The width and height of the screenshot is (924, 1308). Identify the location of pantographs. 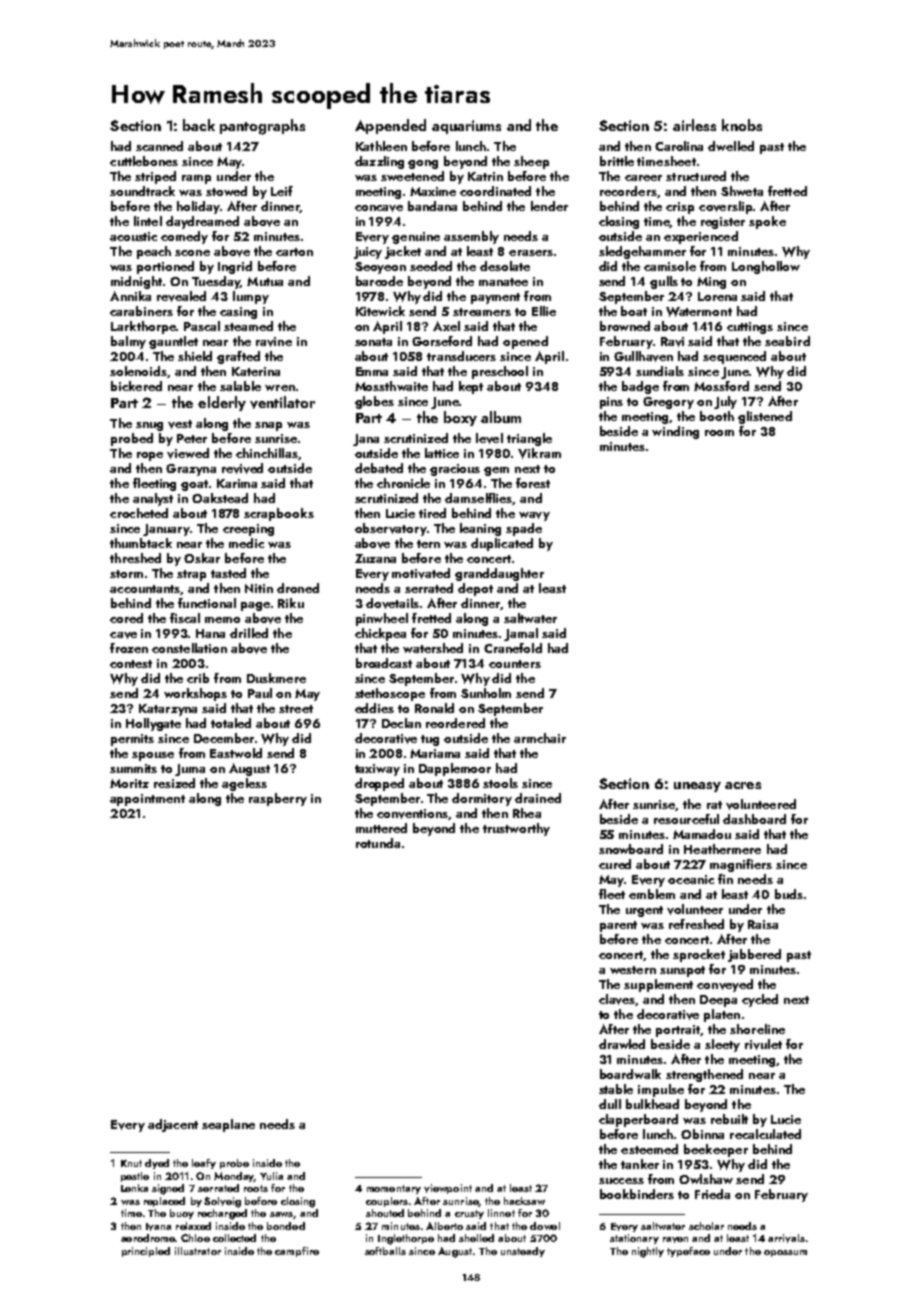
(262, 127).
